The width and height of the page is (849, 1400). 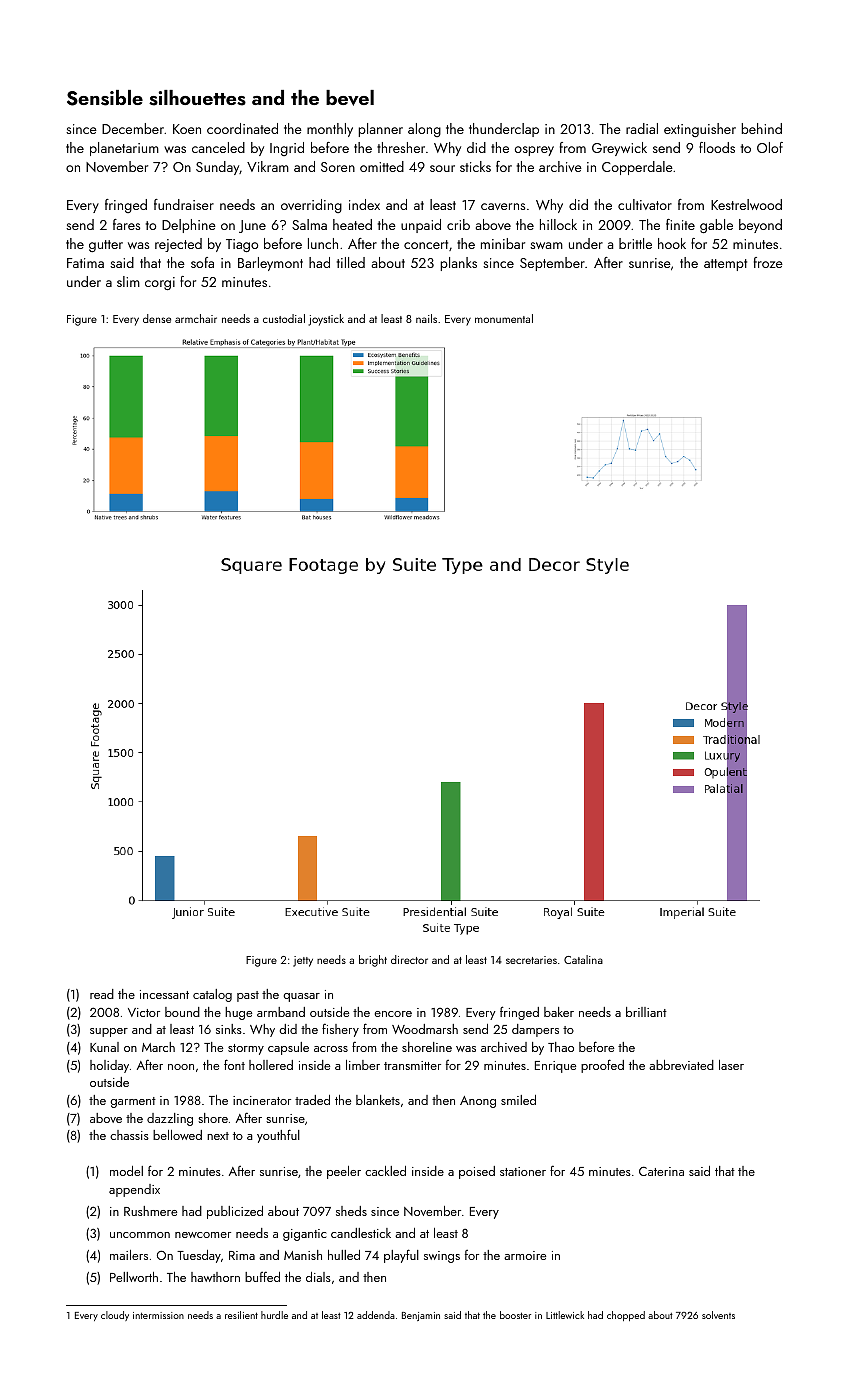 What do you see at coordinates (534, 151) in the page?
I see `osprey` at bounding box center [534, 151].
